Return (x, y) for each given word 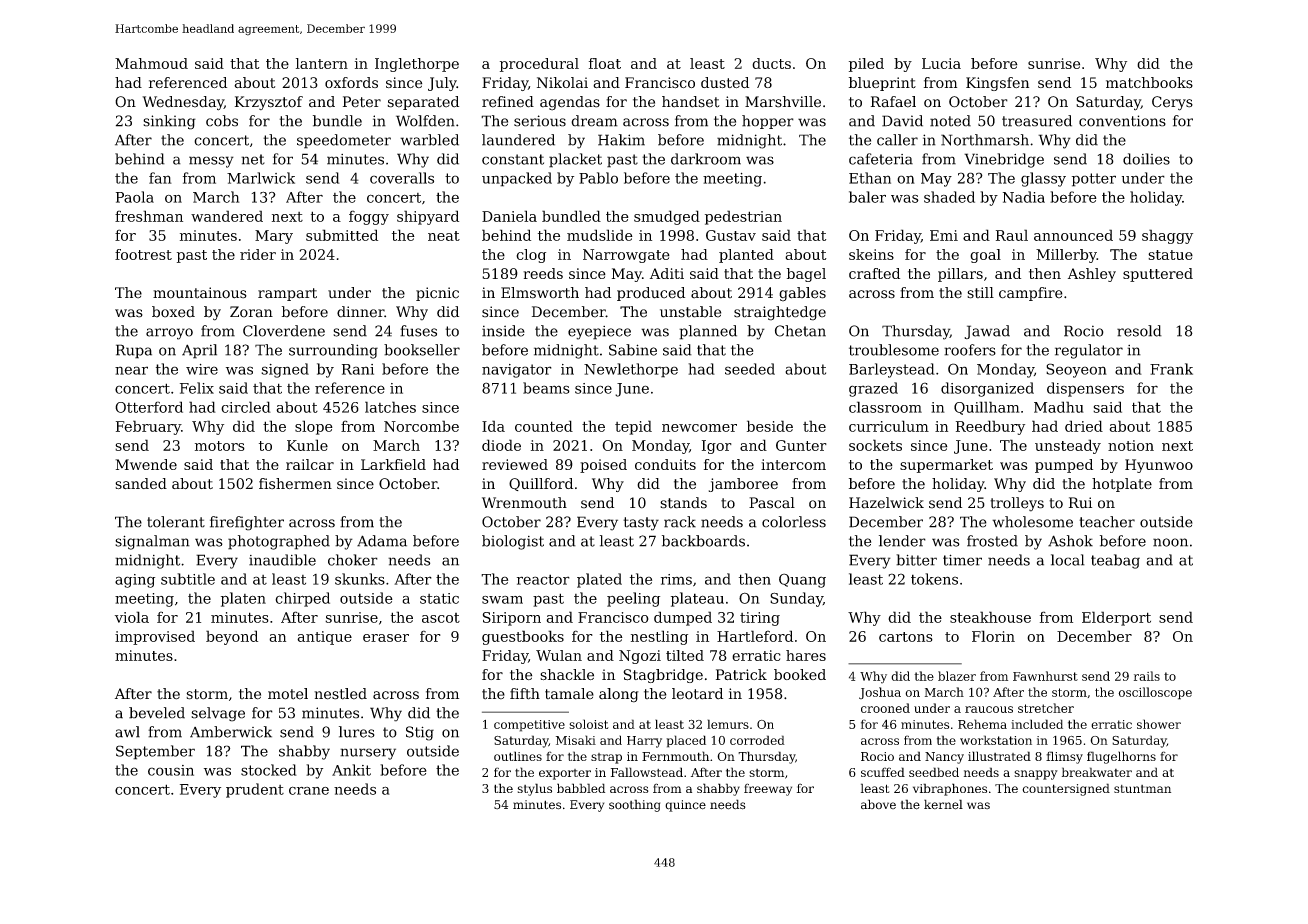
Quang (802, 580)
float (605, 63)
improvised (155, 637)
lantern (322, 63)
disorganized (987, 389)
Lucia (941, 63)
